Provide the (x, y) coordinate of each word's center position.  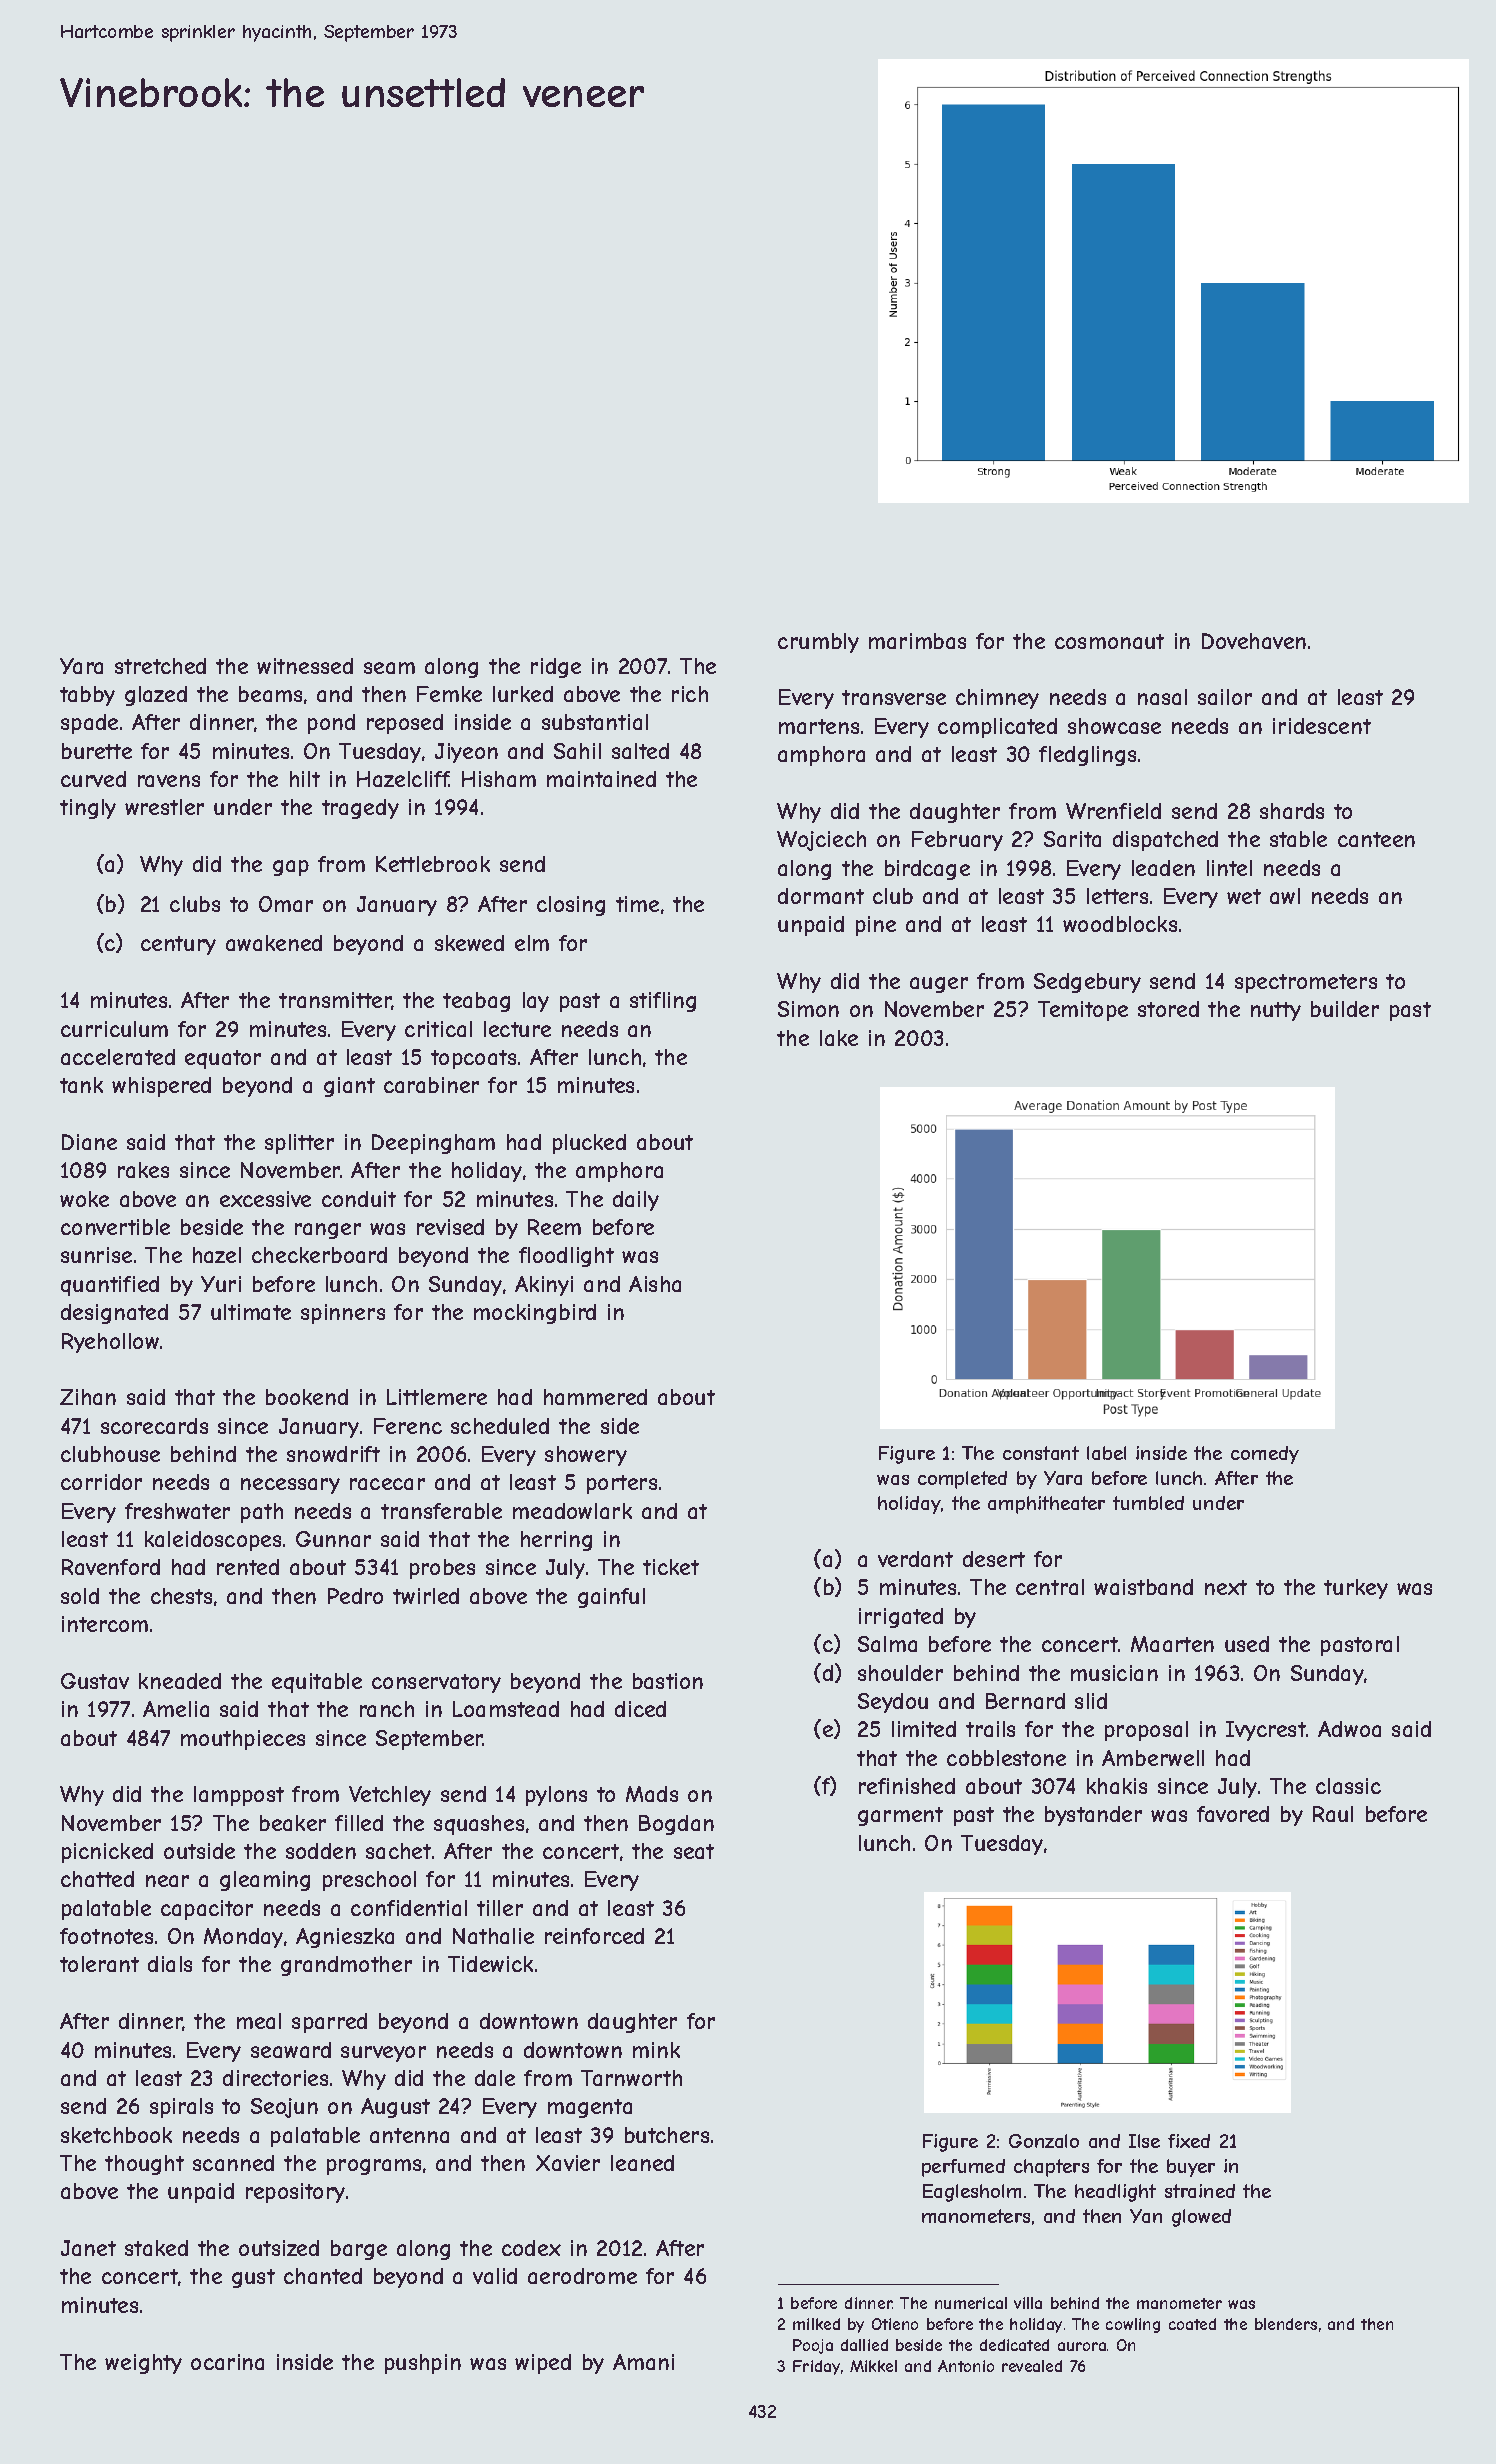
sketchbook (116, 2135)
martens (819, 726)
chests (181, 1596)
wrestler (164, 807)
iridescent (1322, 726)
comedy (1265, 1455)
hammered (595, 1397)
